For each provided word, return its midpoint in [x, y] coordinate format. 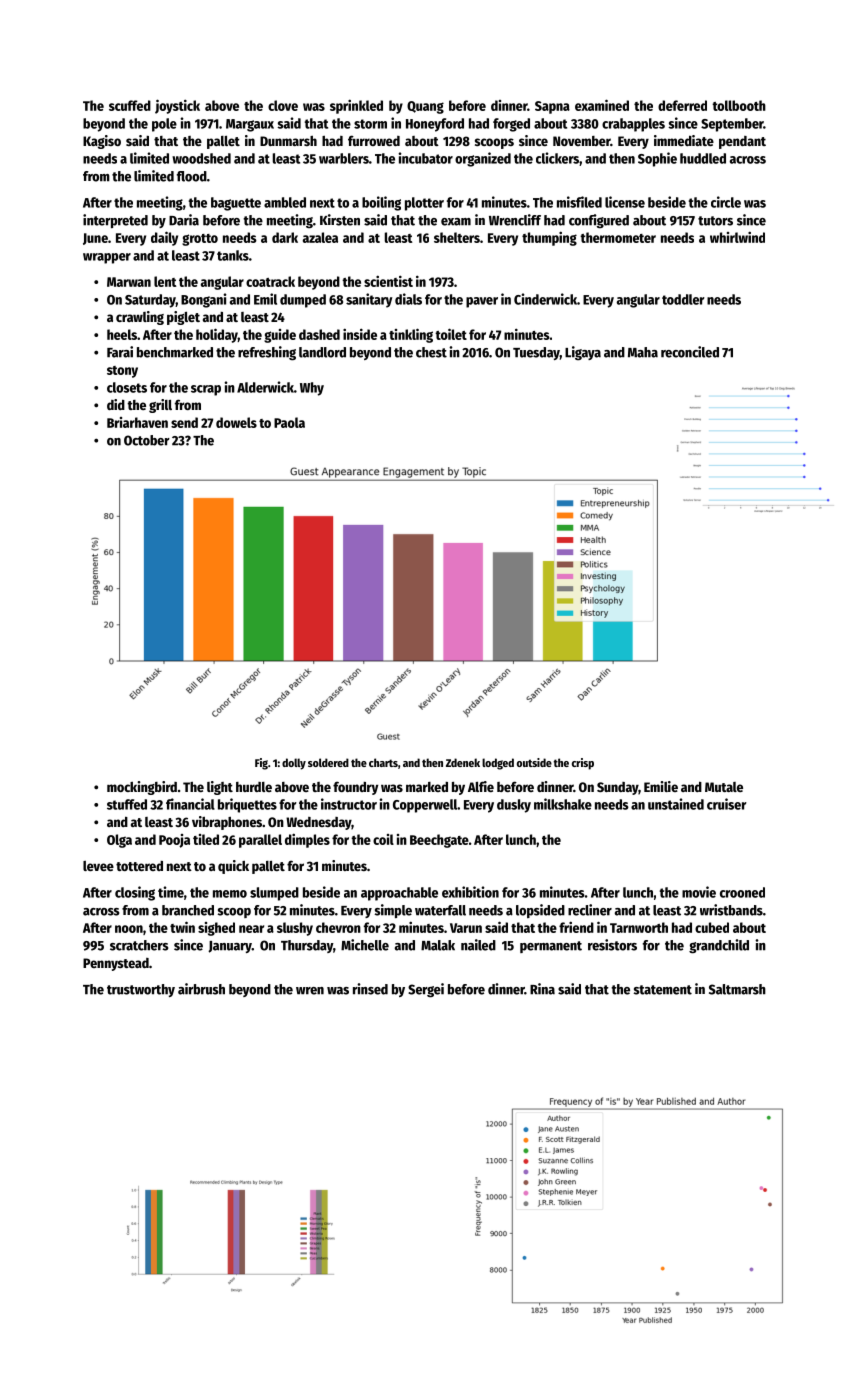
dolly [294, 764]
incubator [425, 158]
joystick [177, 106]
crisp [583, 764]
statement [663, 990]
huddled [703, 158]
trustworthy [141, 990]
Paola [289, 422]
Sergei [426, 990]
